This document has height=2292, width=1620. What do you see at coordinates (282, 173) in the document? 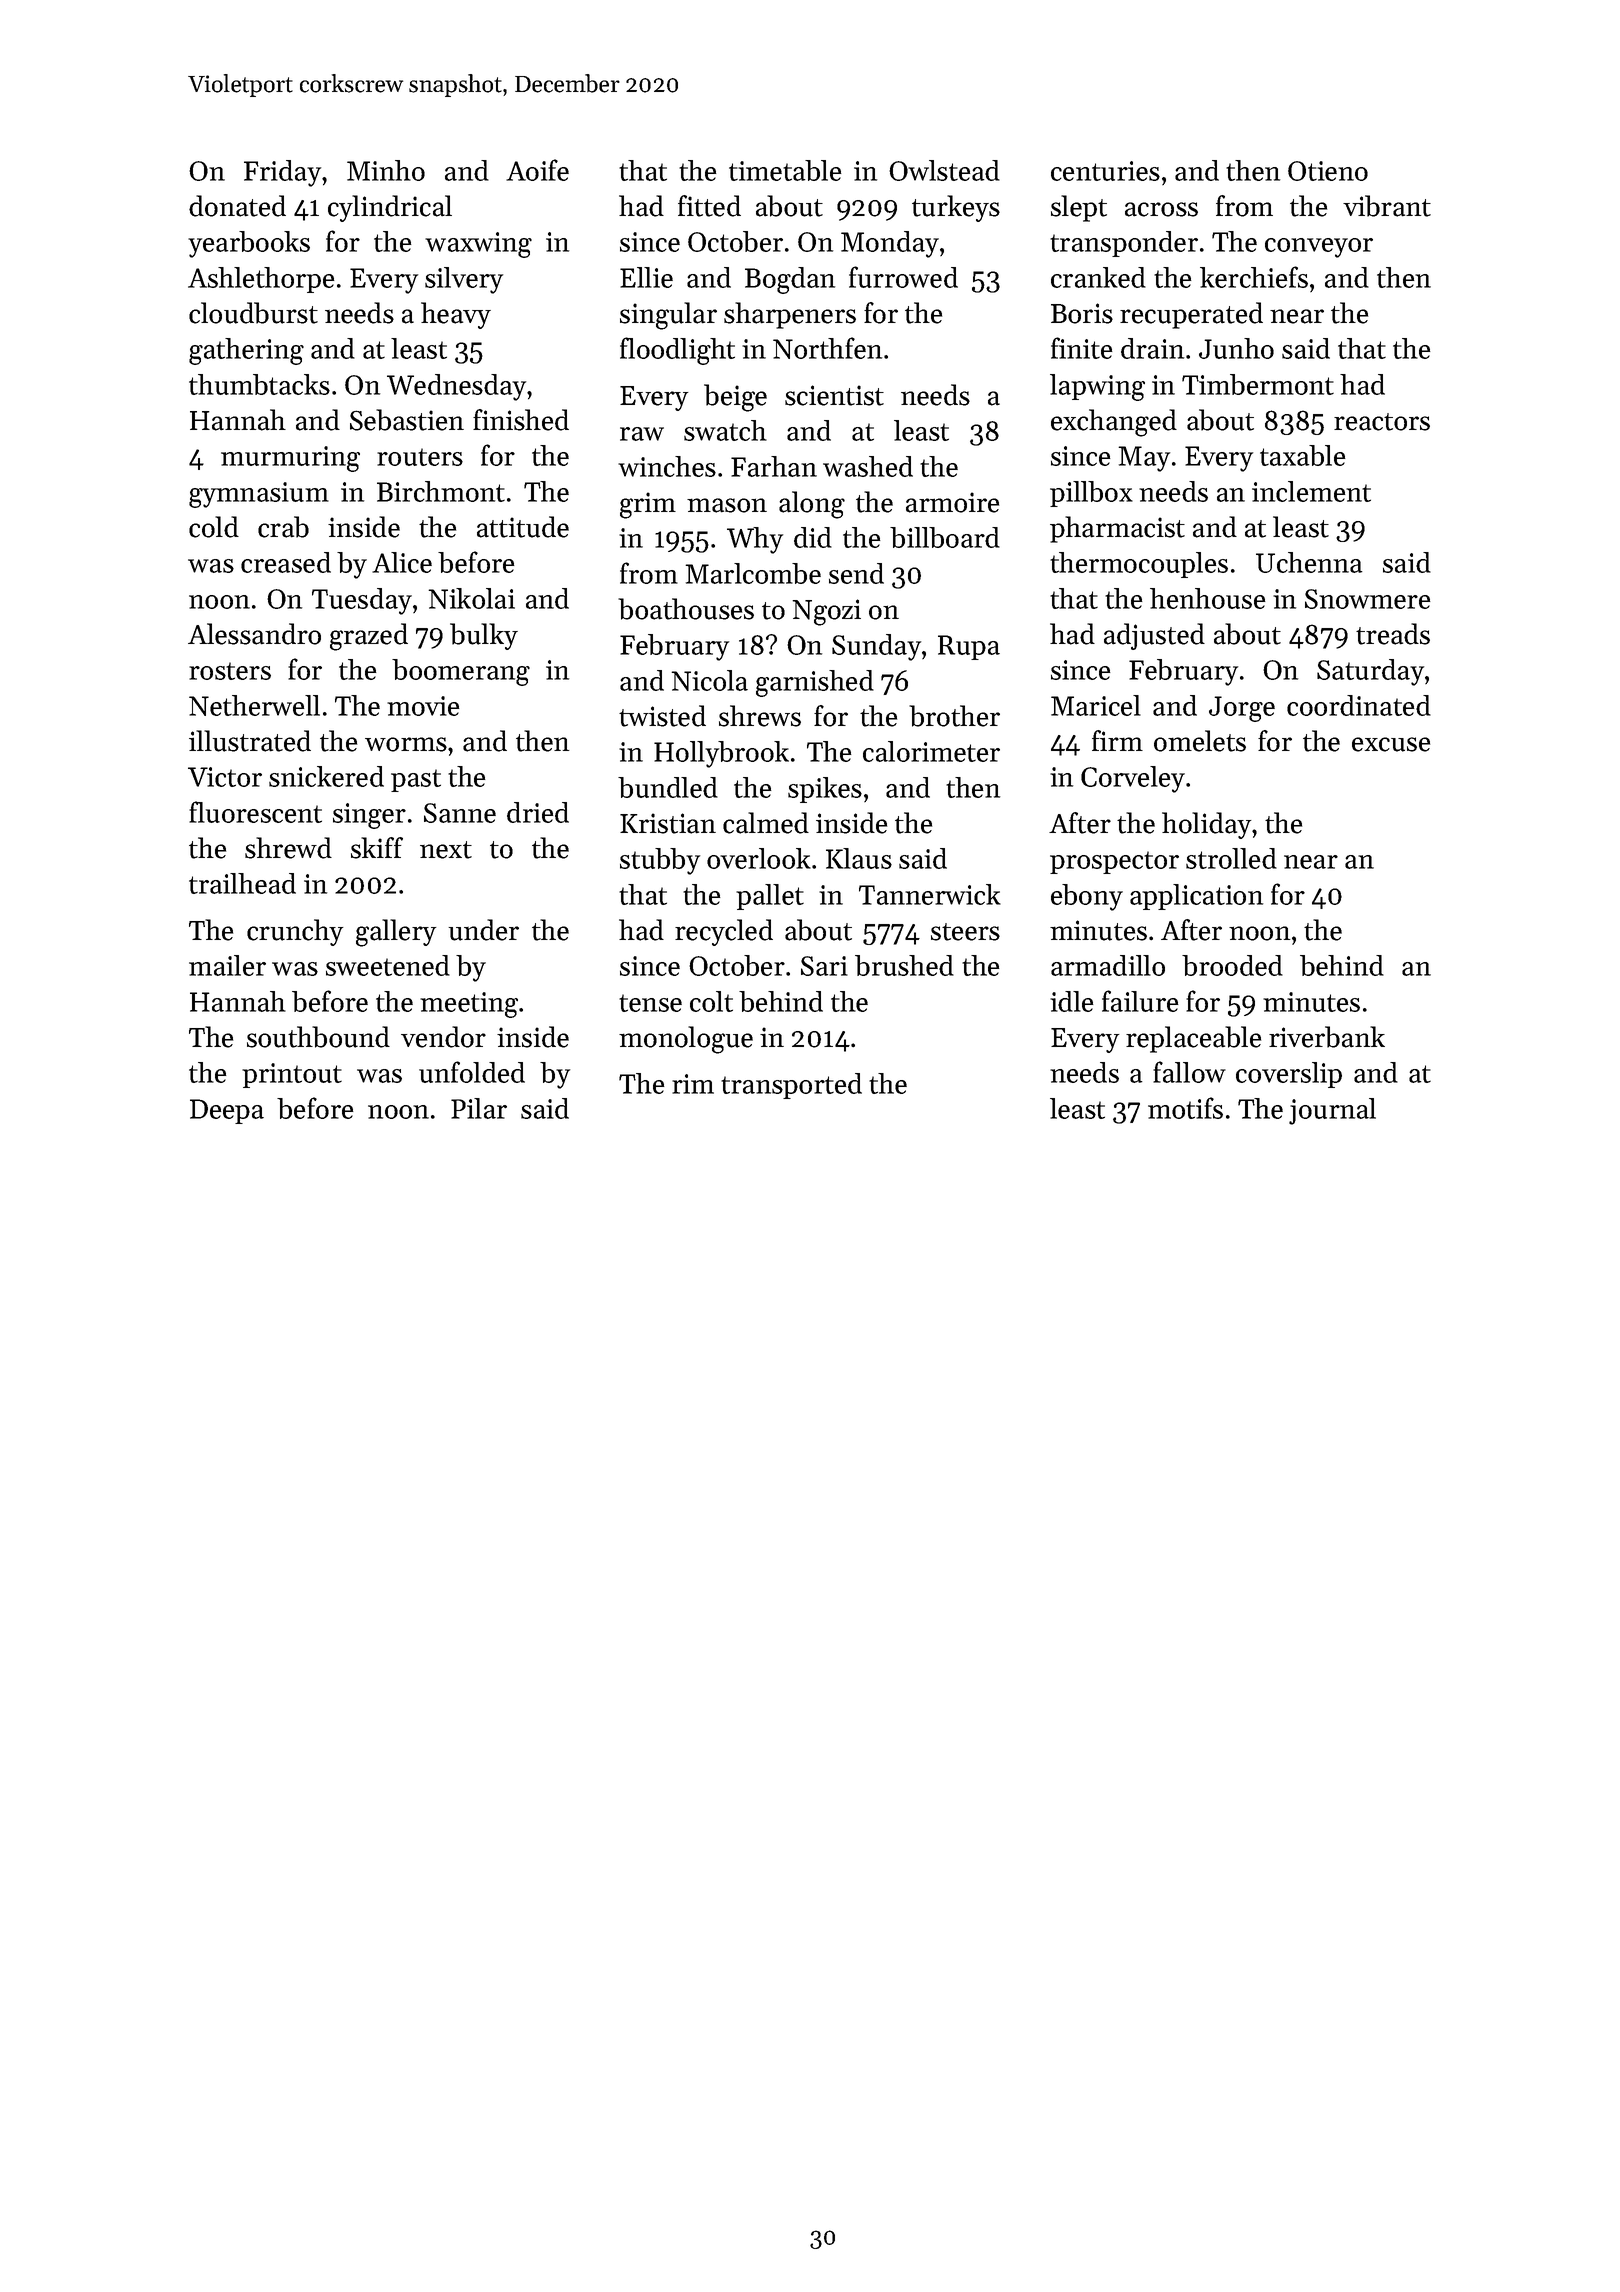
I see `Friday` at bounding box center [282, 173].
